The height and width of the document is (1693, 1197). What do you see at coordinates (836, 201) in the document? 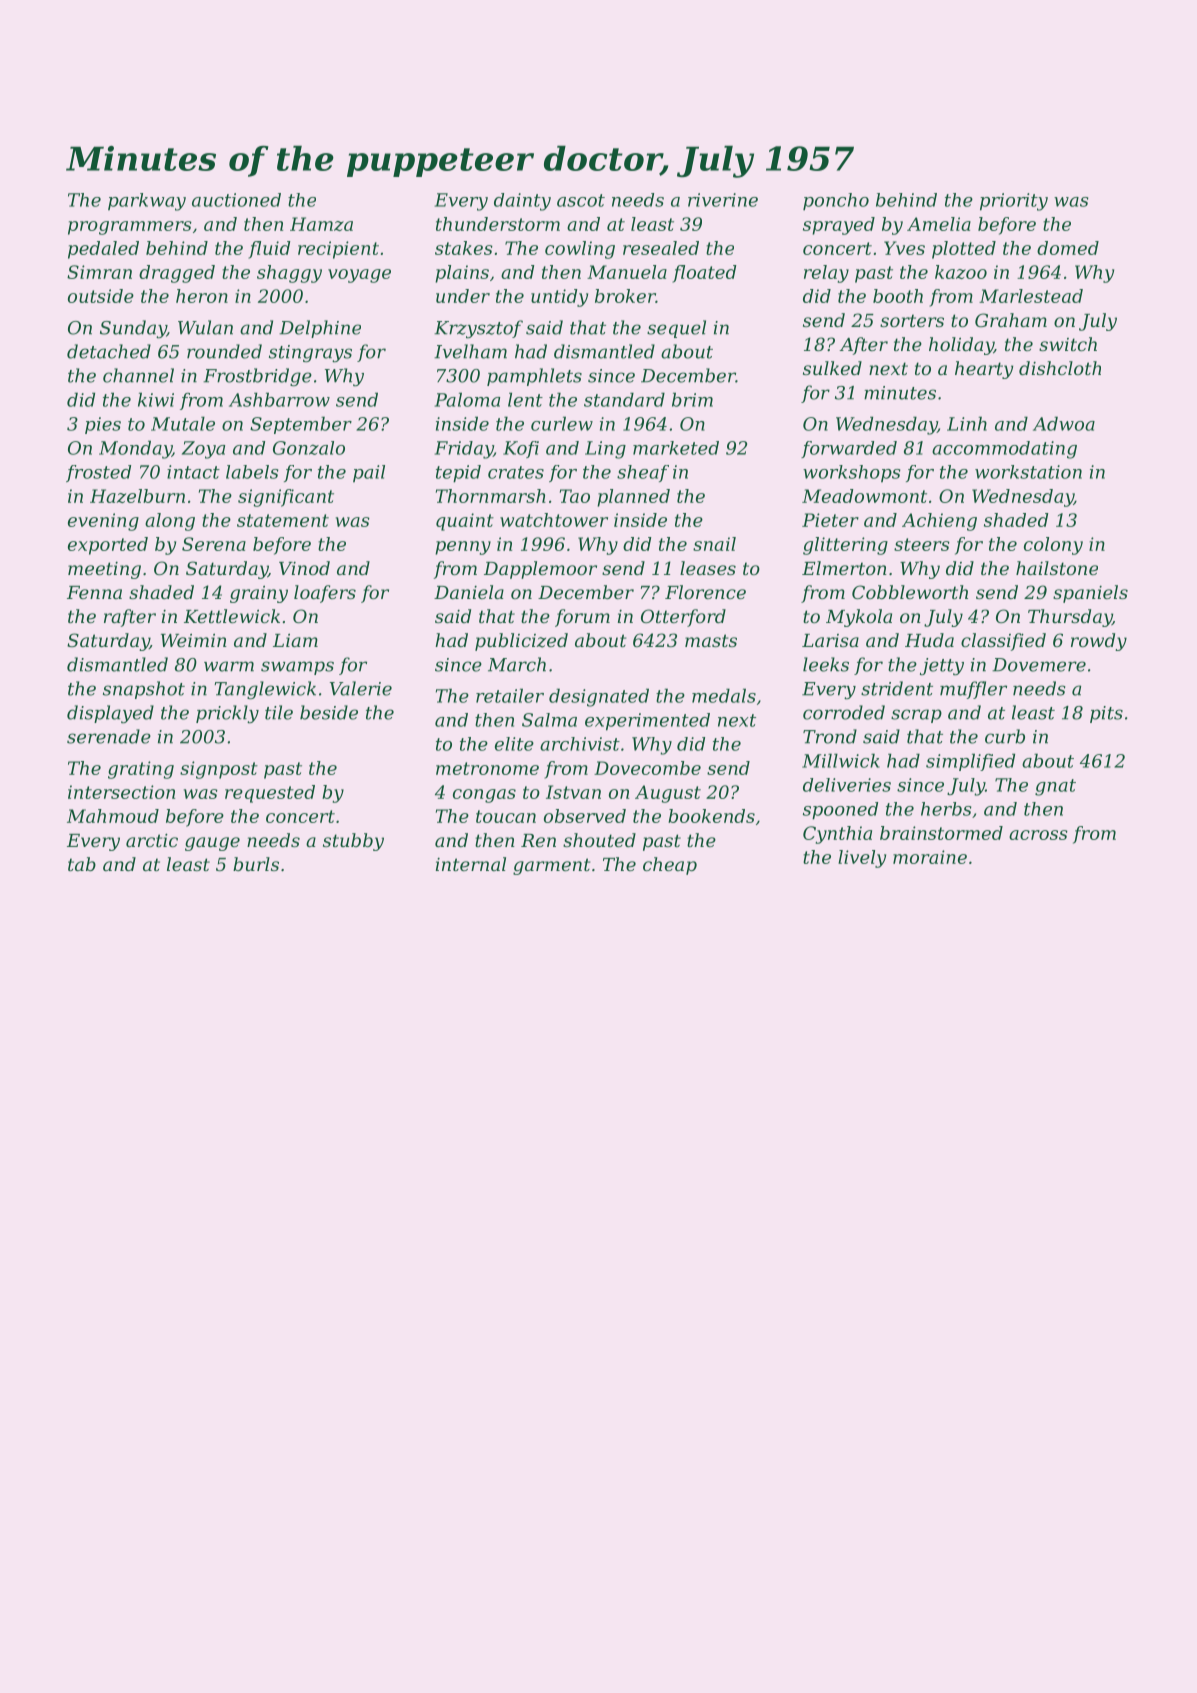
I see `poncho` at bounding box center [836, 201].
